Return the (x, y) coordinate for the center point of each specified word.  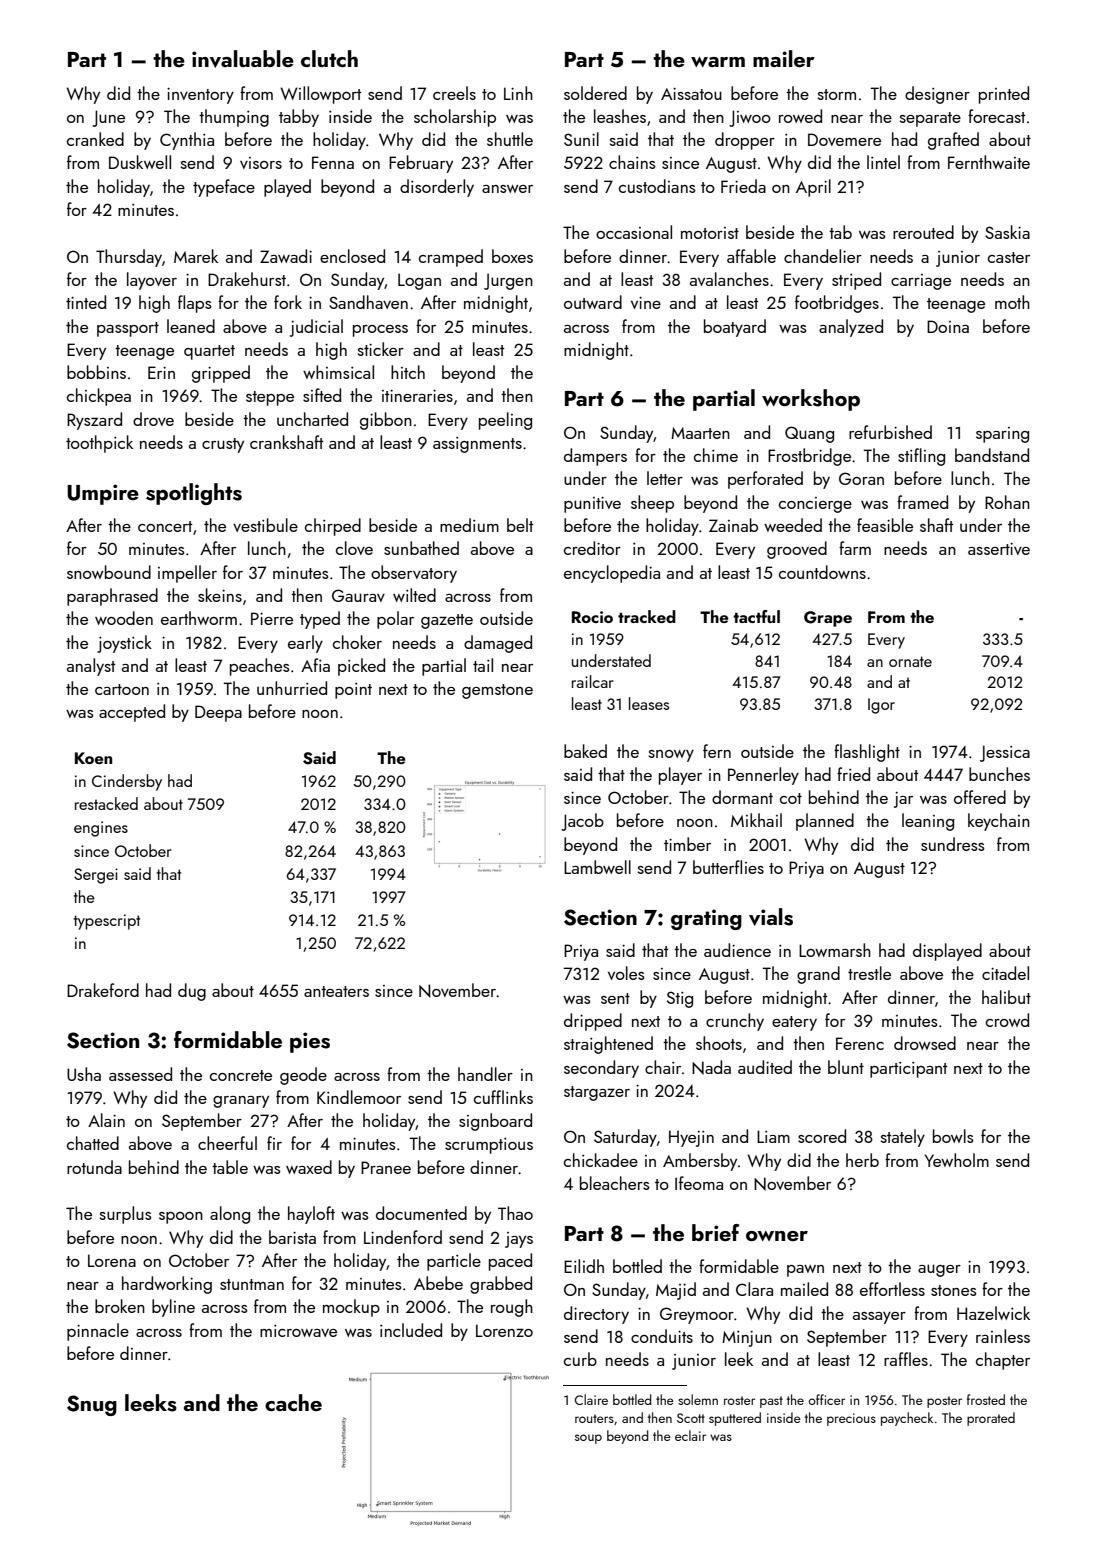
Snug (92, 1405)
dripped (593, 1022)
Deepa (218, 713)
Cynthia (187, 141)
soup (588, 1439)
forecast (996, 116)
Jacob (582, 822)
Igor (881, 706)
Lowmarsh (835, 950)
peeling (505, 421)
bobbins (96, 372)
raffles (906, 1359)
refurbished (890, 432)
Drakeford (103, 990)
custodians (657, 186)
